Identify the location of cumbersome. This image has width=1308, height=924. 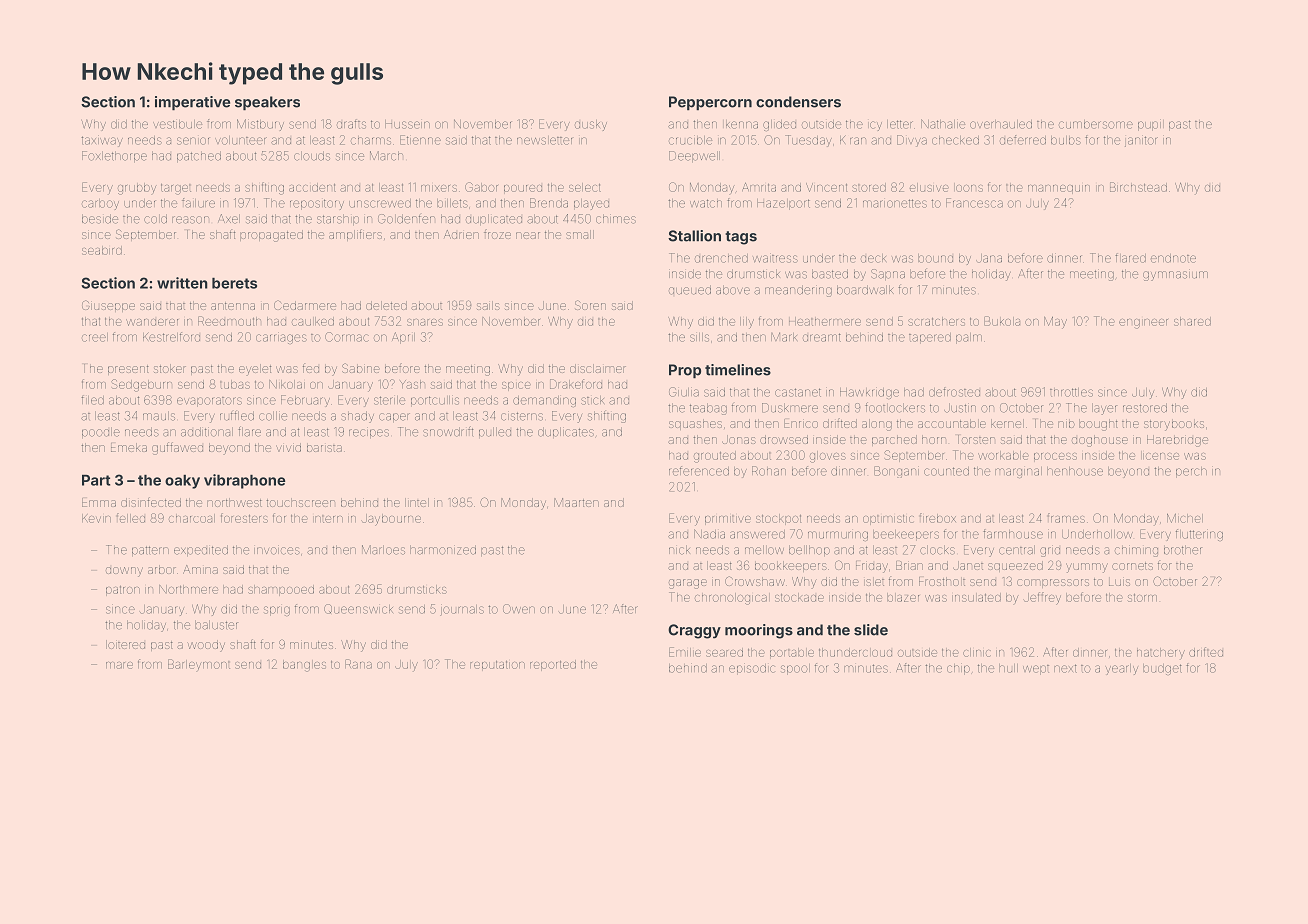
(1096, 124).
